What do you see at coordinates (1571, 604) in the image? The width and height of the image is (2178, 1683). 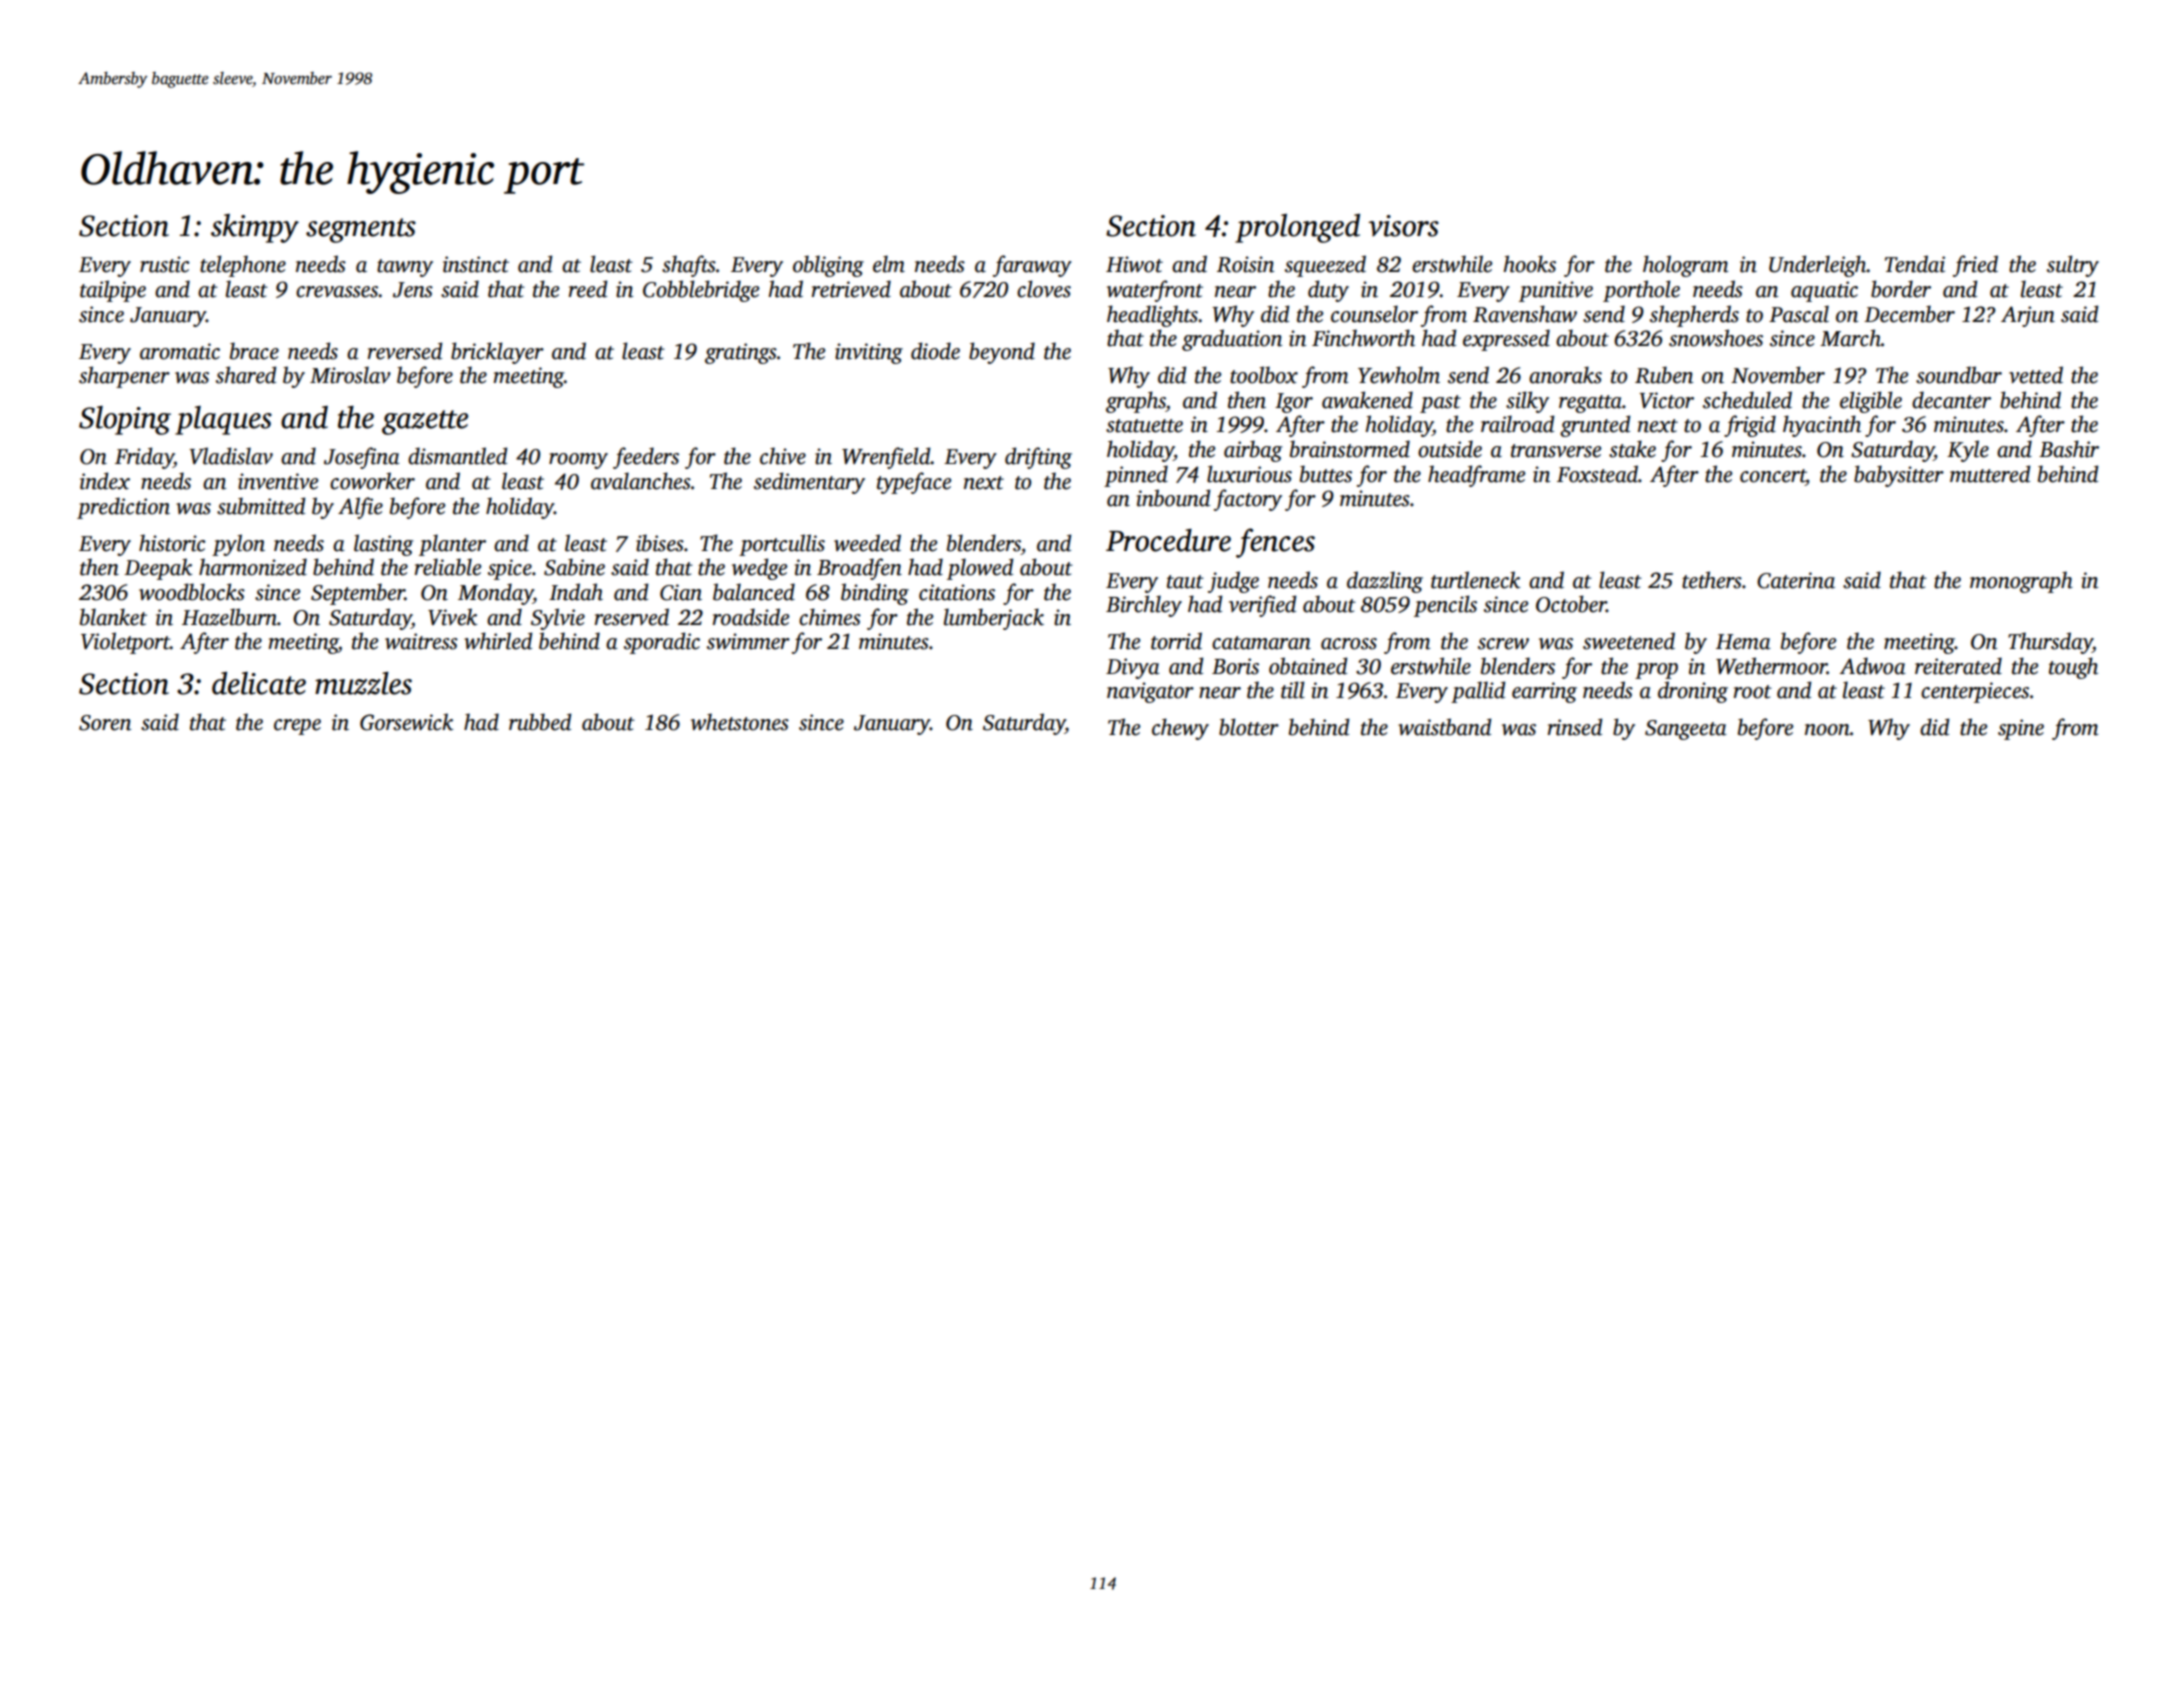 I see `October` at bounding box center [1571, 604].
